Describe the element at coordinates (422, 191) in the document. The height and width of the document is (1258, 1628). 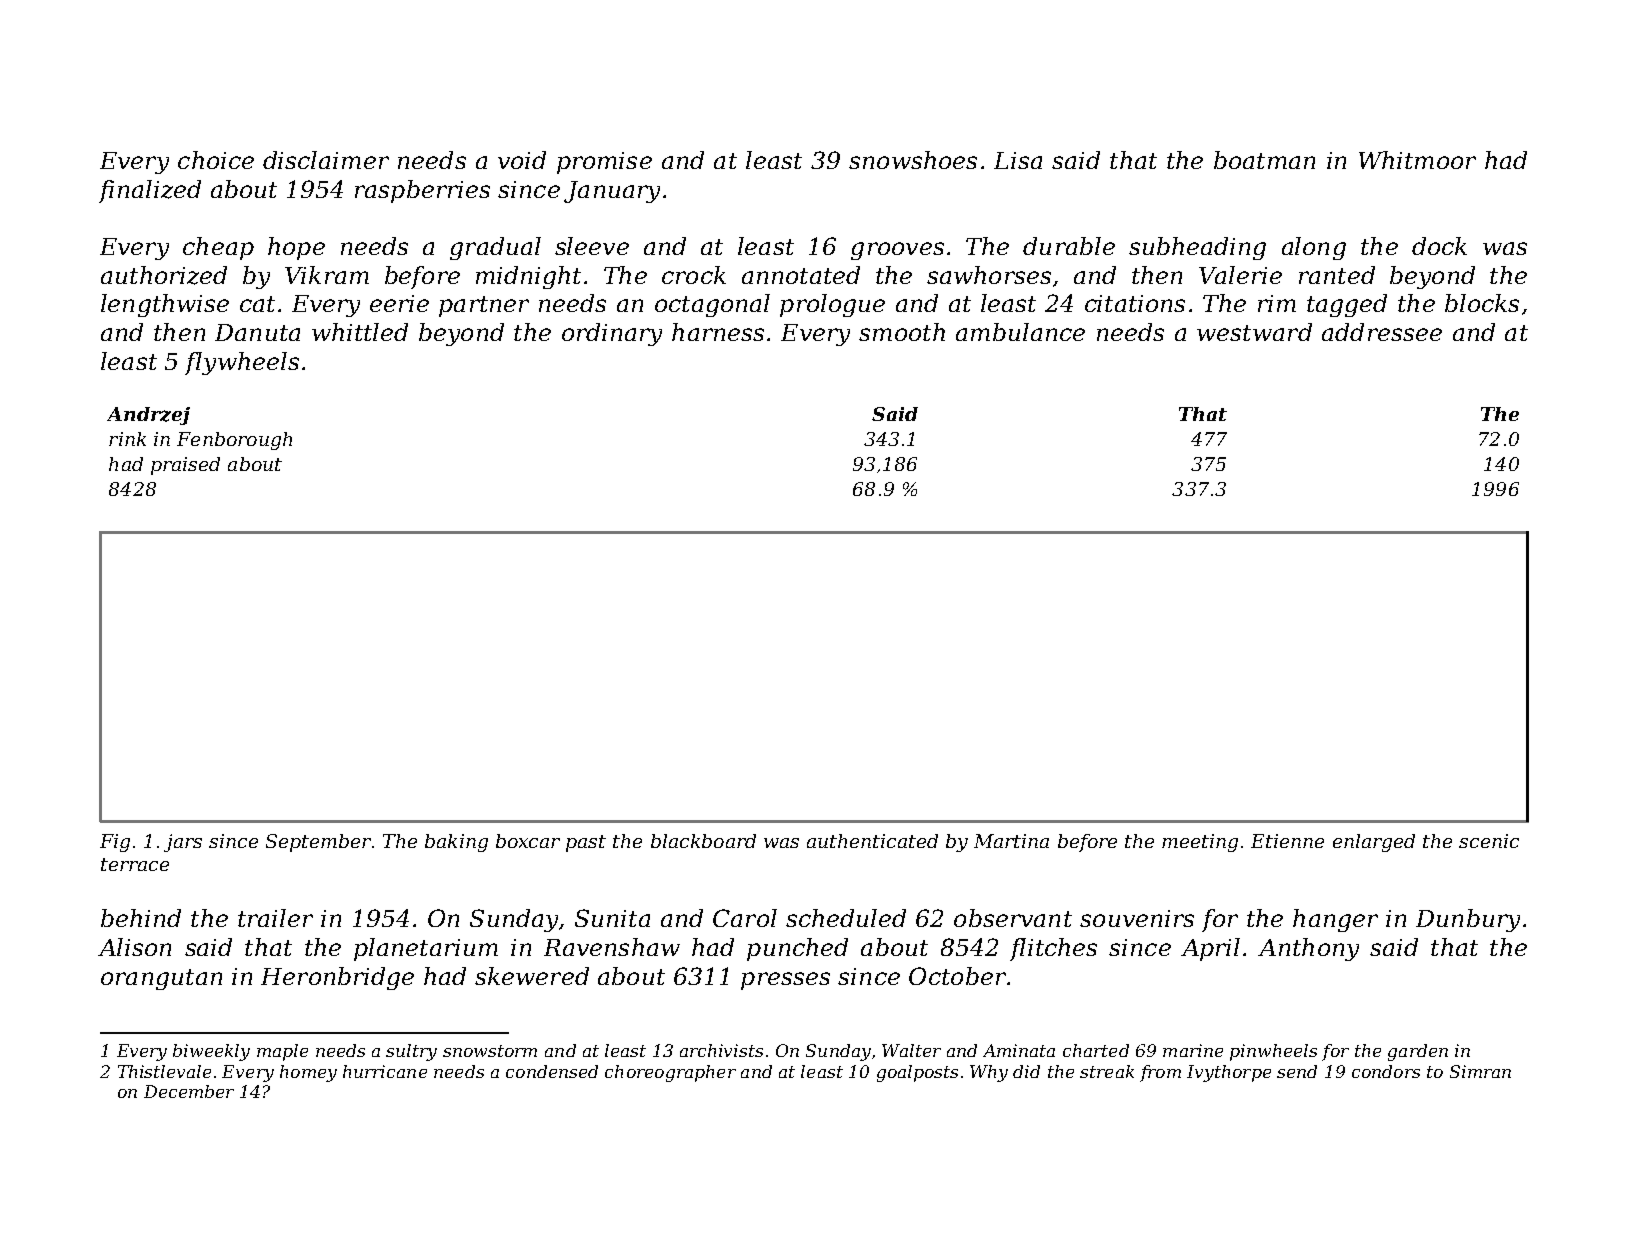
I see `raspberries` at that location.
